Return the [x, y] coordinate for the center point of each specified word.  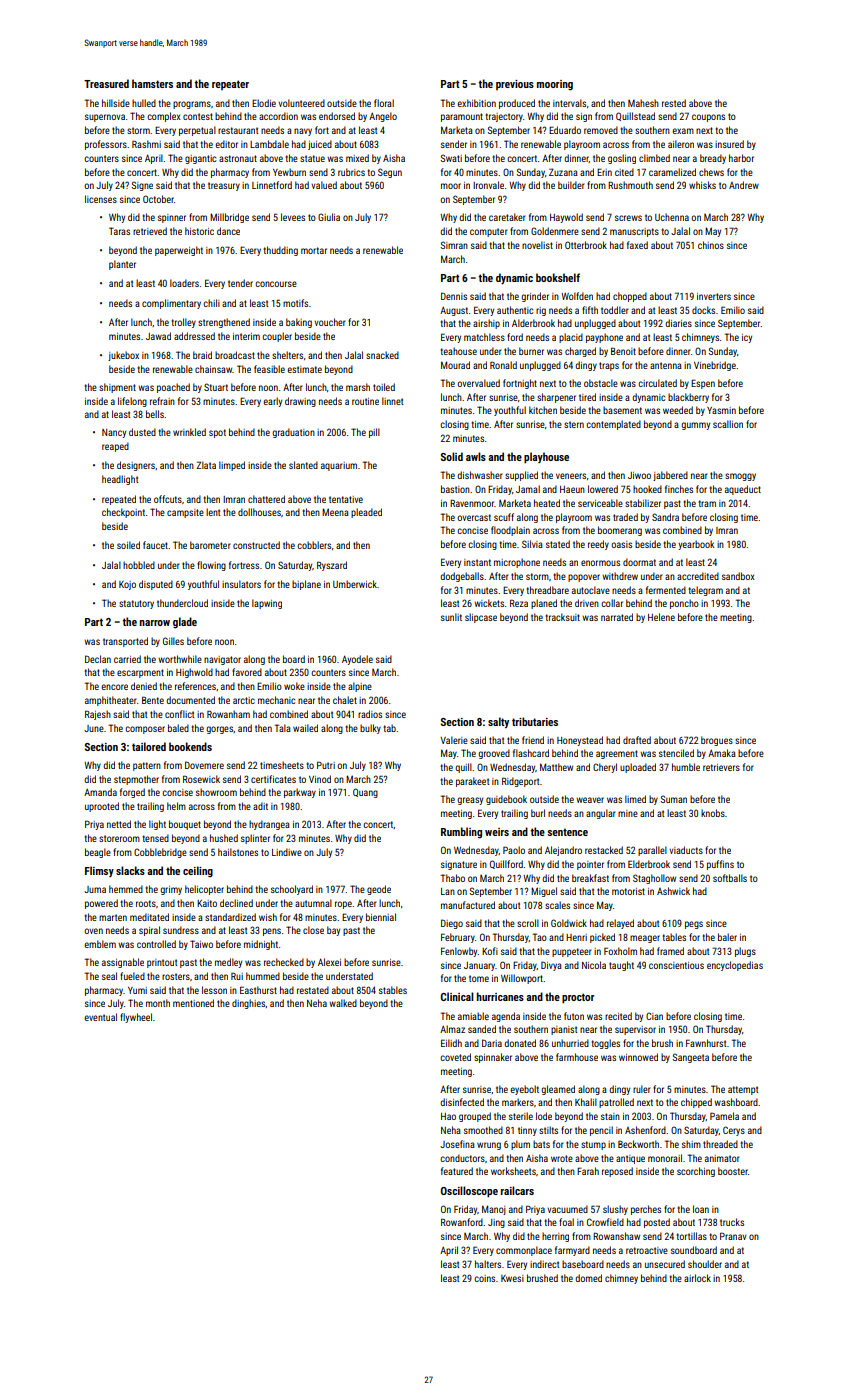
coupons [708, 118]
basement [622, 410]
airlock [697, 1278]
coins [484, 1278]
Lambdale [269, 144]
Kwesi [512, 1278]
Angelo [383, 117]
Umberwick [355, 584]
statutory [136, 604]
